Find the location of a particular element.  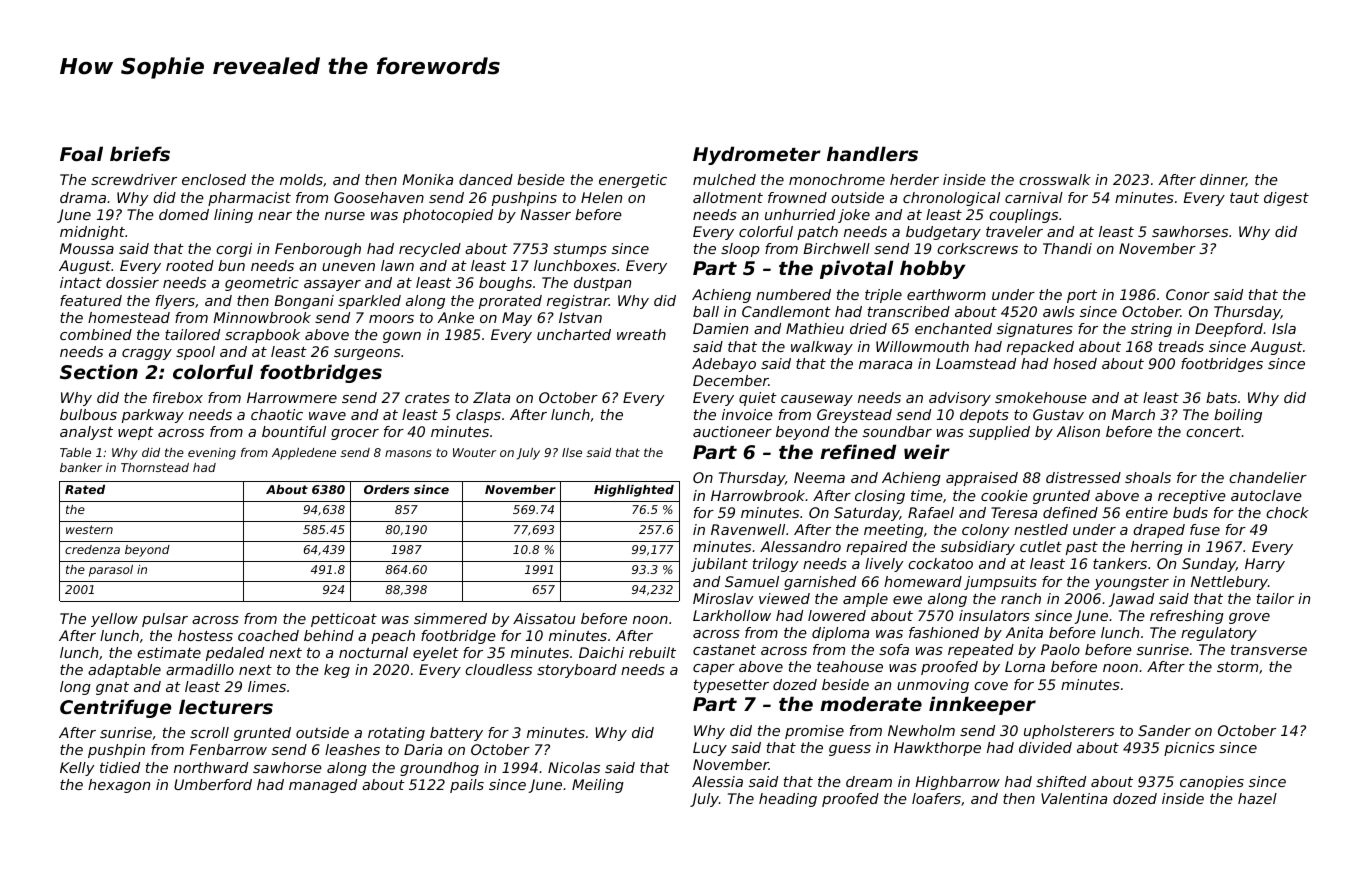

Monika is located at coordinates (427, 179).
